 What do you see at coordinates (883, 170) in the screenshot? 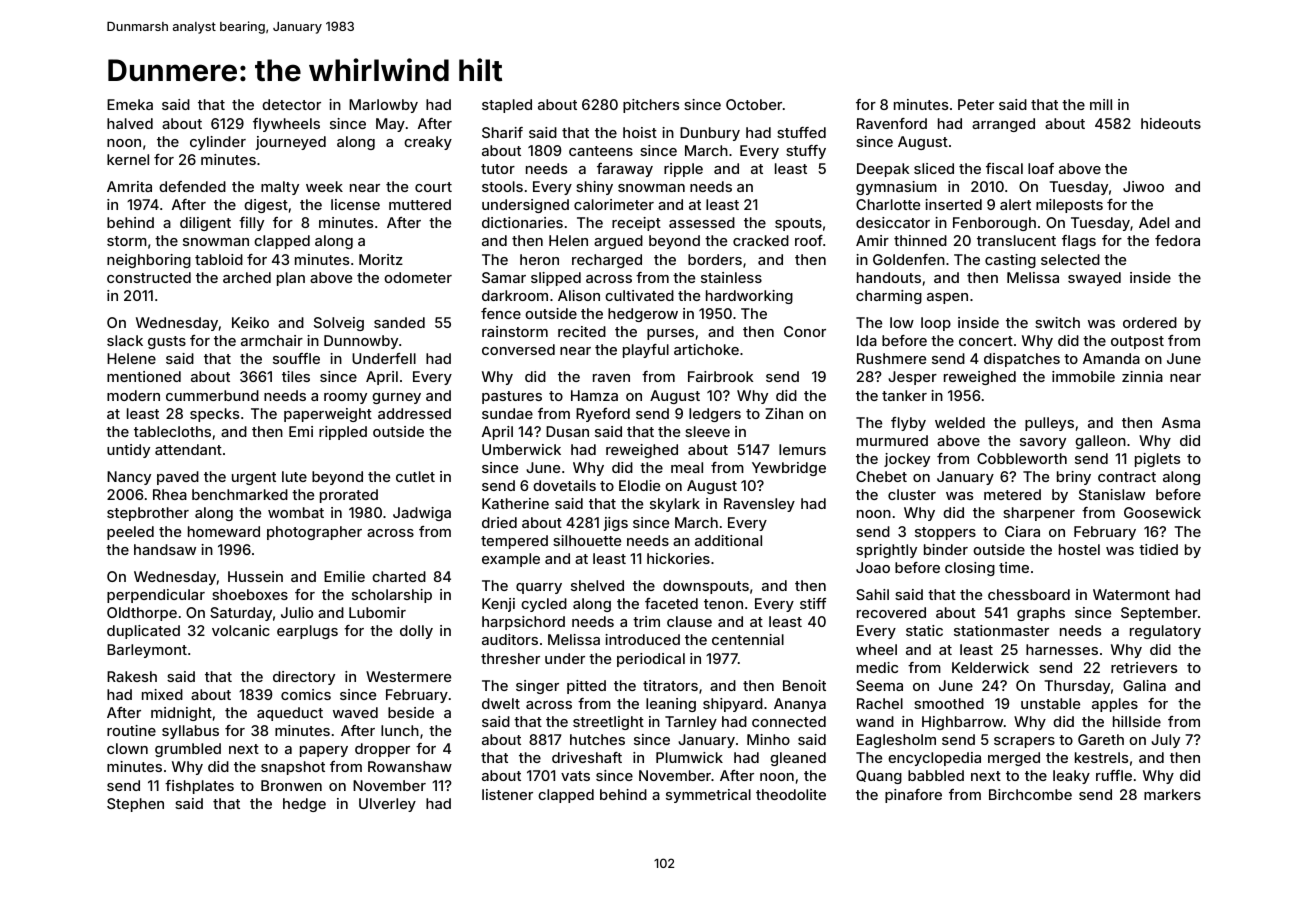
I see `Deepak` at bounding box center [883, 170].
